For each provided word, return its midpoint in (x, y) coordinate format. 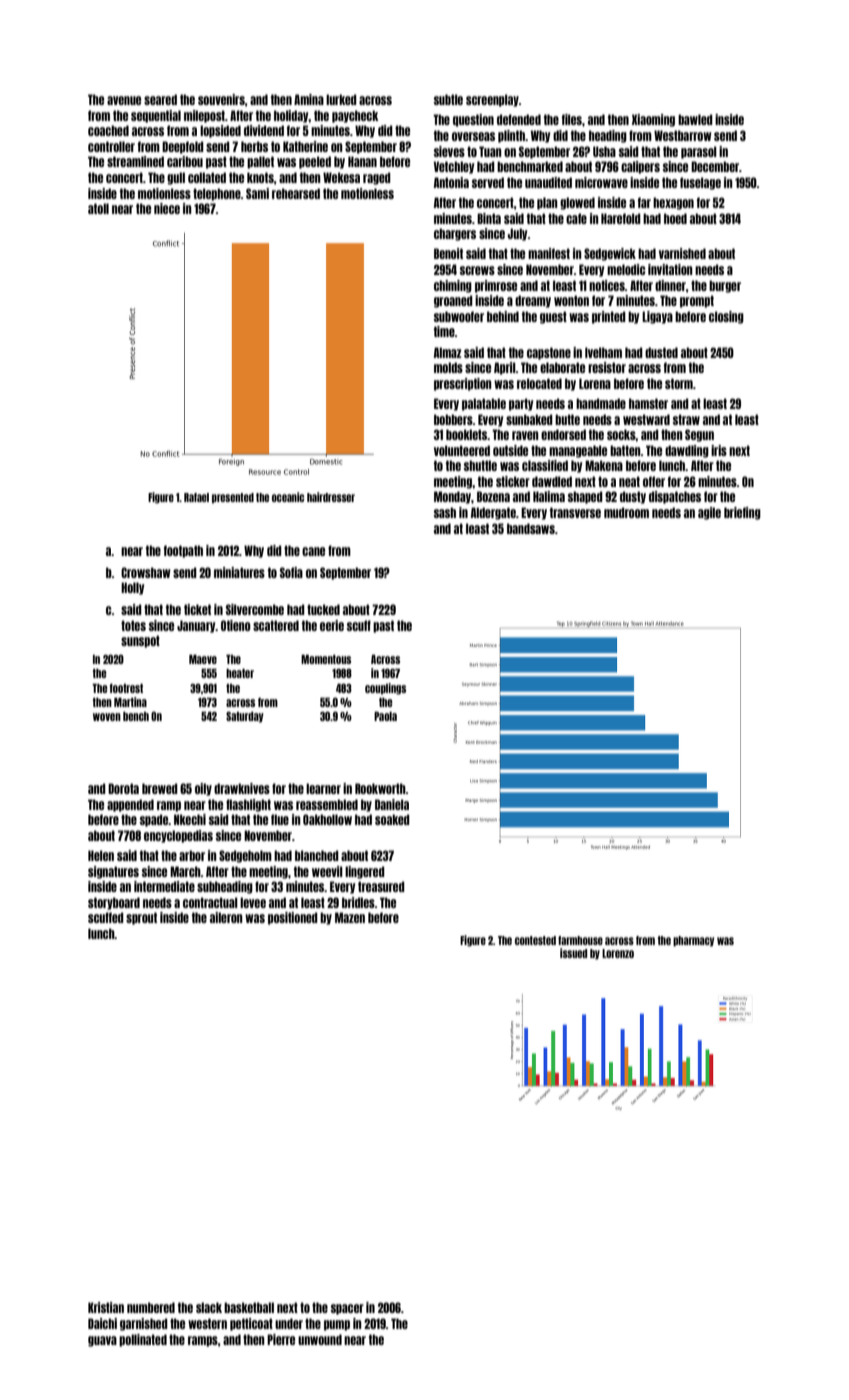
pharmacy (693, 941)
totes (133, 625)
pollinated (143, 1340)
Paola (385, 716)
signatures (113, 872)
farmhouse (580, 940)
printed (609, 317)
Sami (257, 193)
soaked (392, 819)
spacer (347, 1309)
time (444, 331)
